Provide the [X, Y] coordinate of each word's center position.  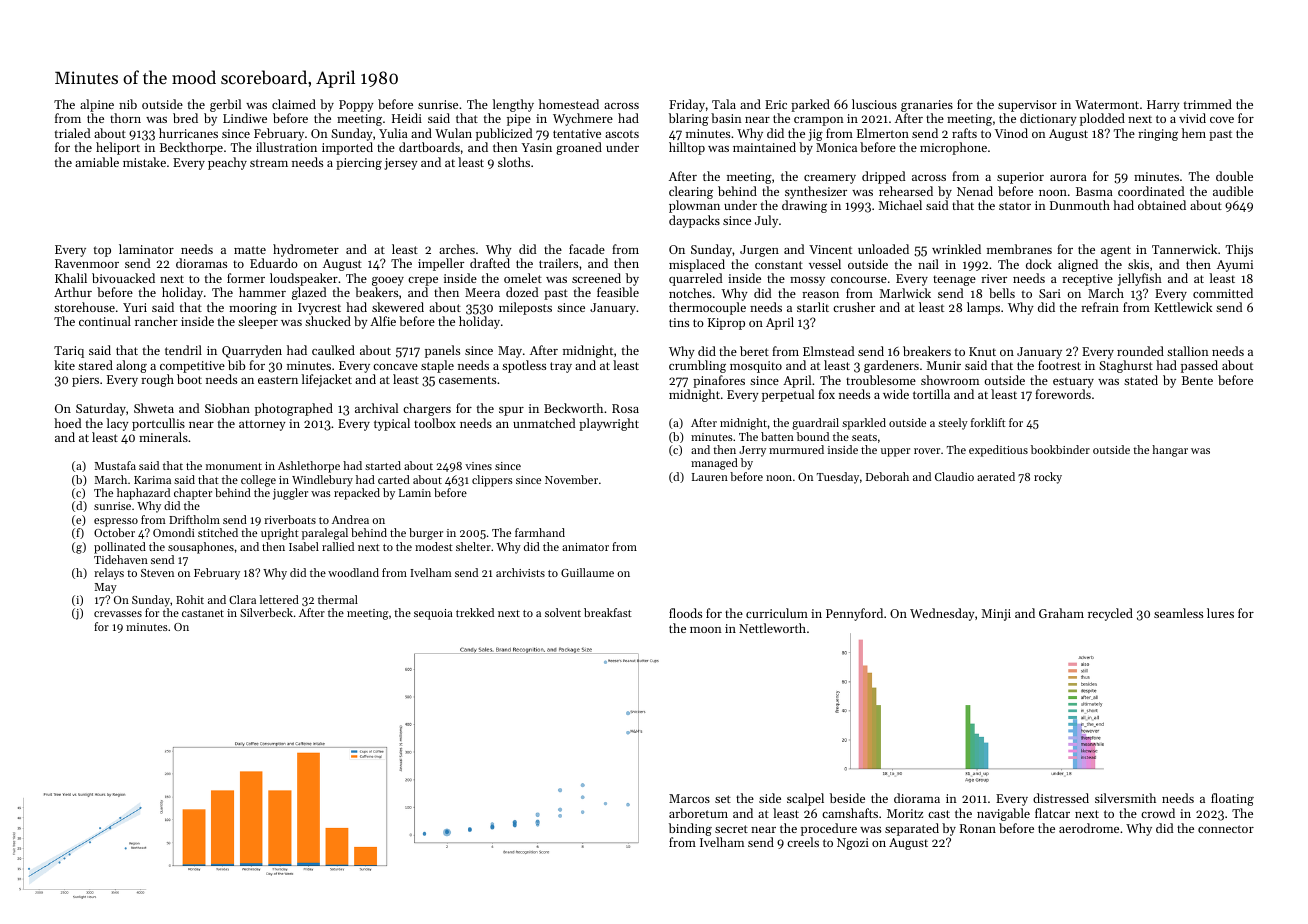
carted [394, 479]
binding [690, 829]
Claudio [954, 476]
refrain [1100, 307]
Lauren [710, 477]
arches [457, 249]
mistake [144, 162]
